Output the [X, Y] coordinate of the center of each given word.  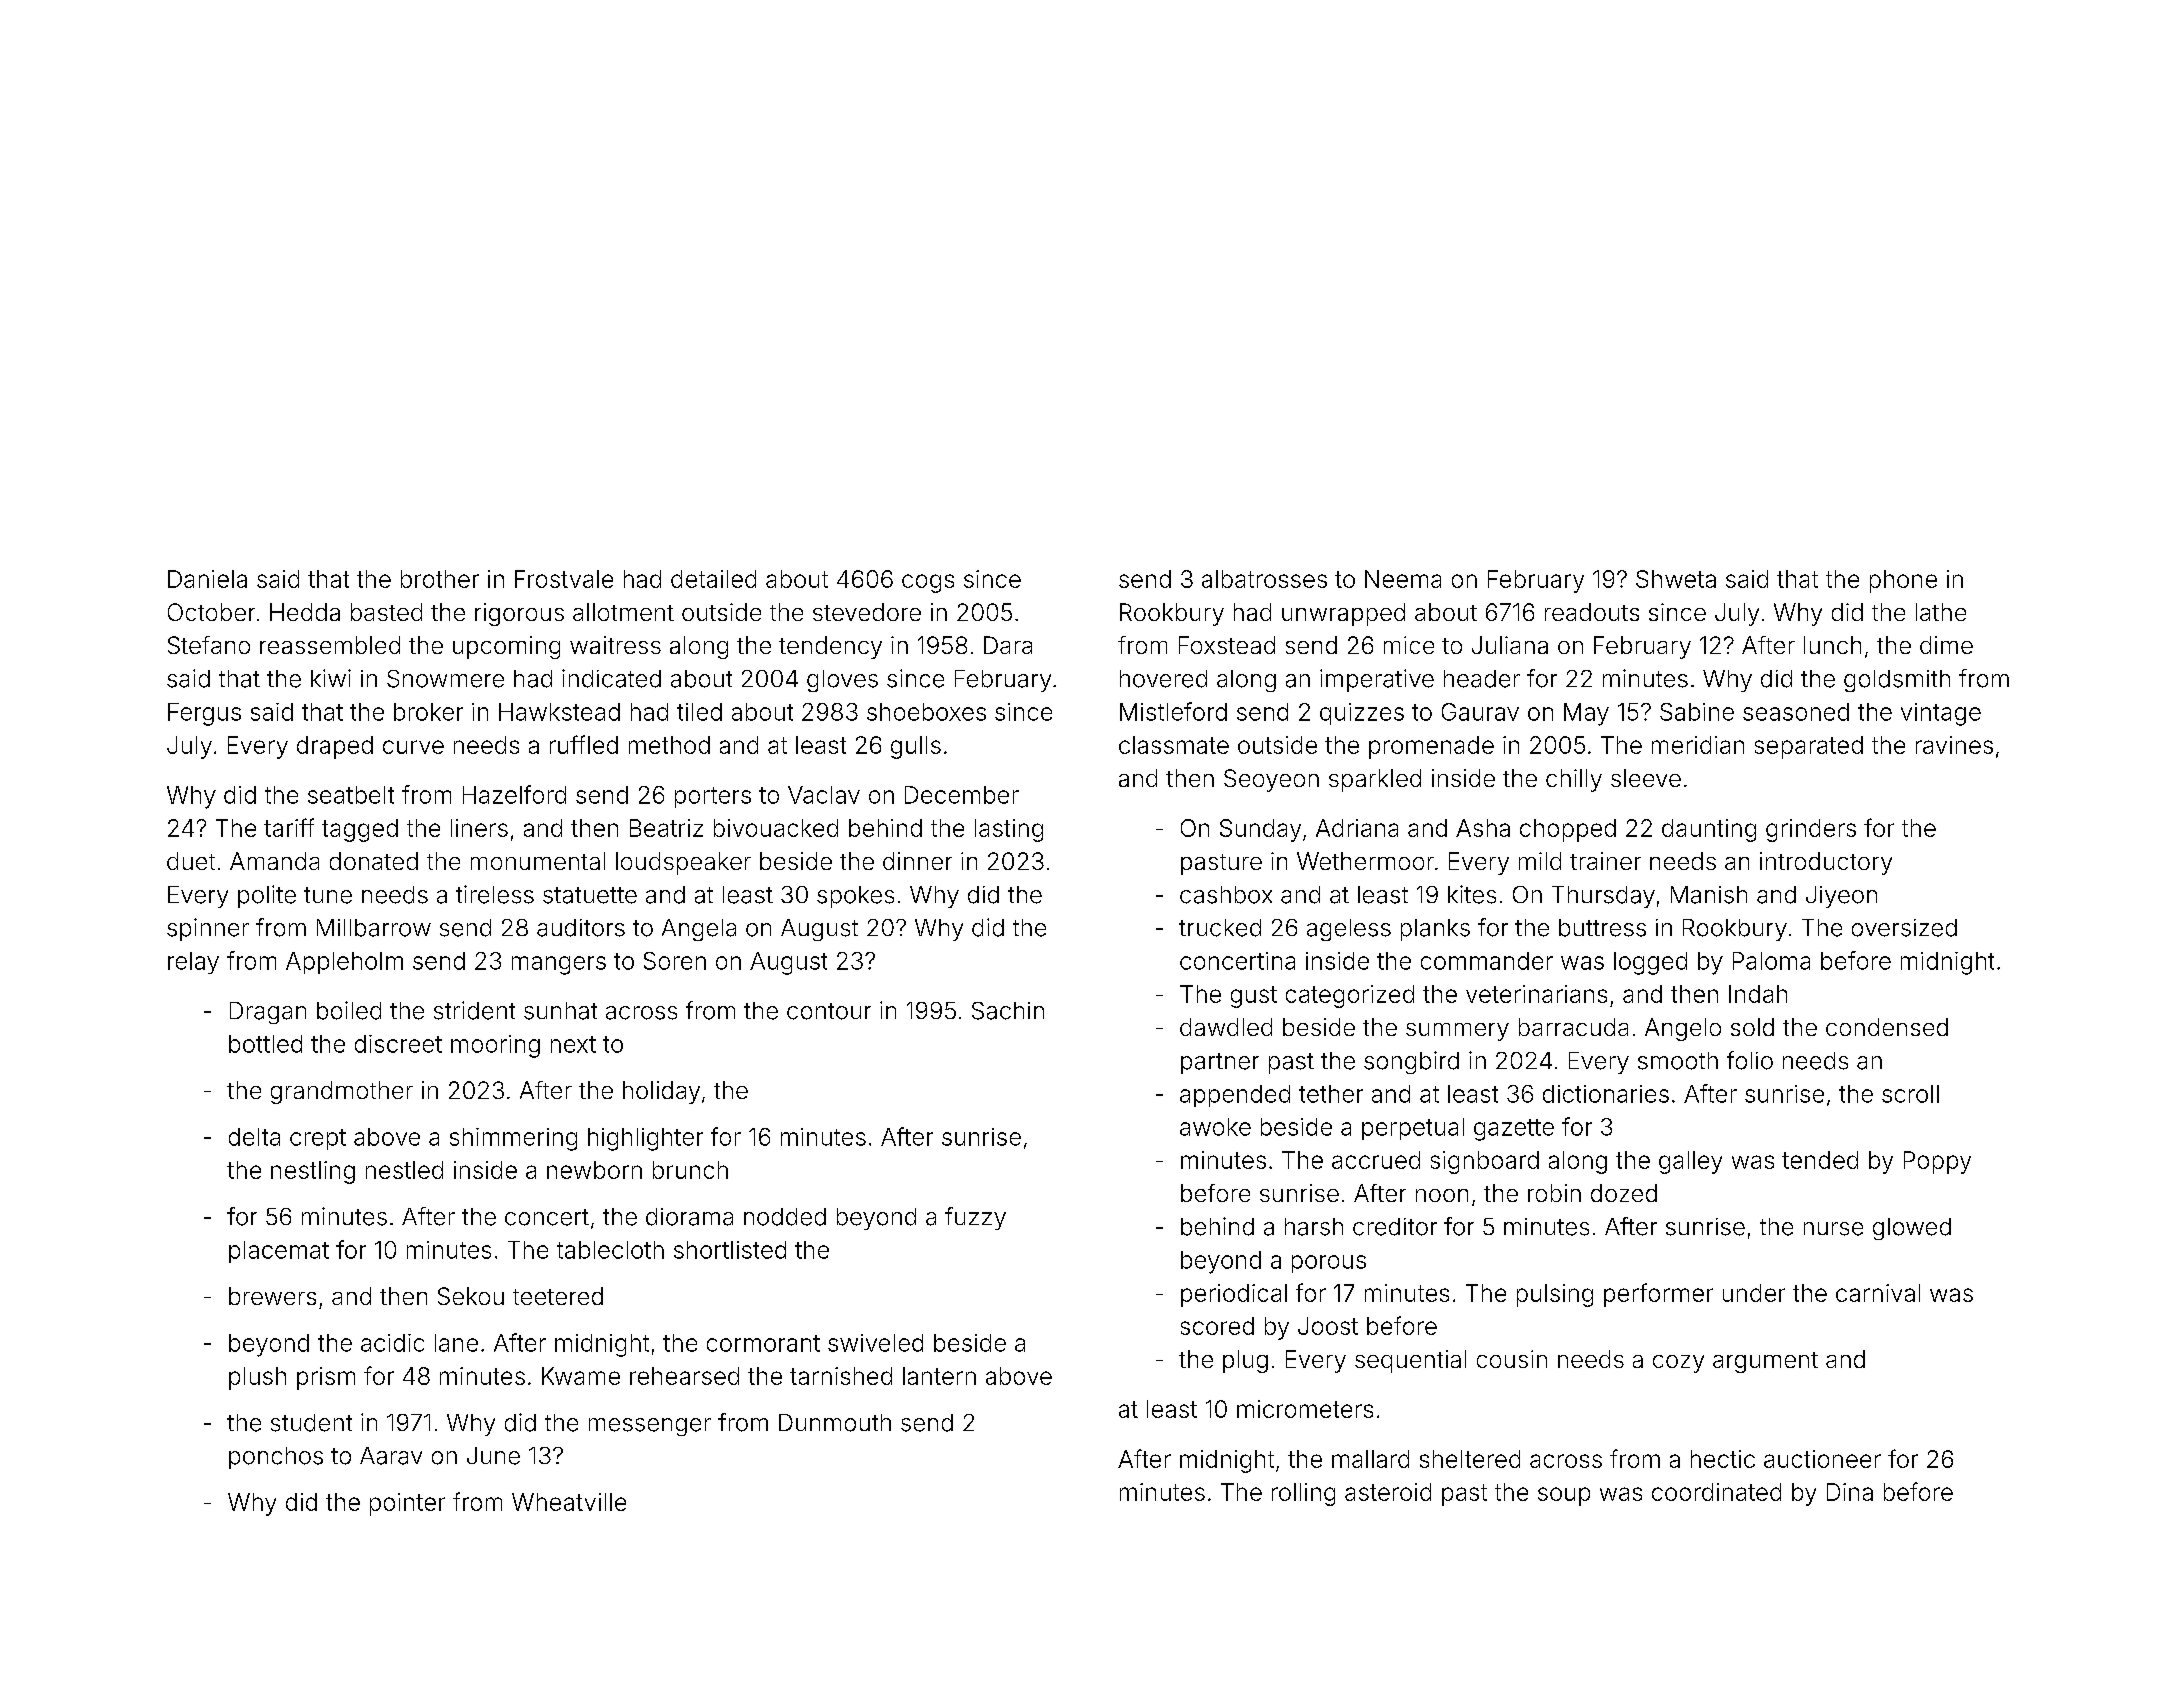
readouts [1592, 612]
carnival [1878, 1293]
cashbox [1226, 895]
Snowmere [445, 679]
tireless [495, 894]
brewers [272, 1296]
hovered [1163, 679]
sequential [1410, 1361]
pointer [407, 1504]
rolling [1303, 1494]
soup [1564, 1496]
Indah [1758, 994]
